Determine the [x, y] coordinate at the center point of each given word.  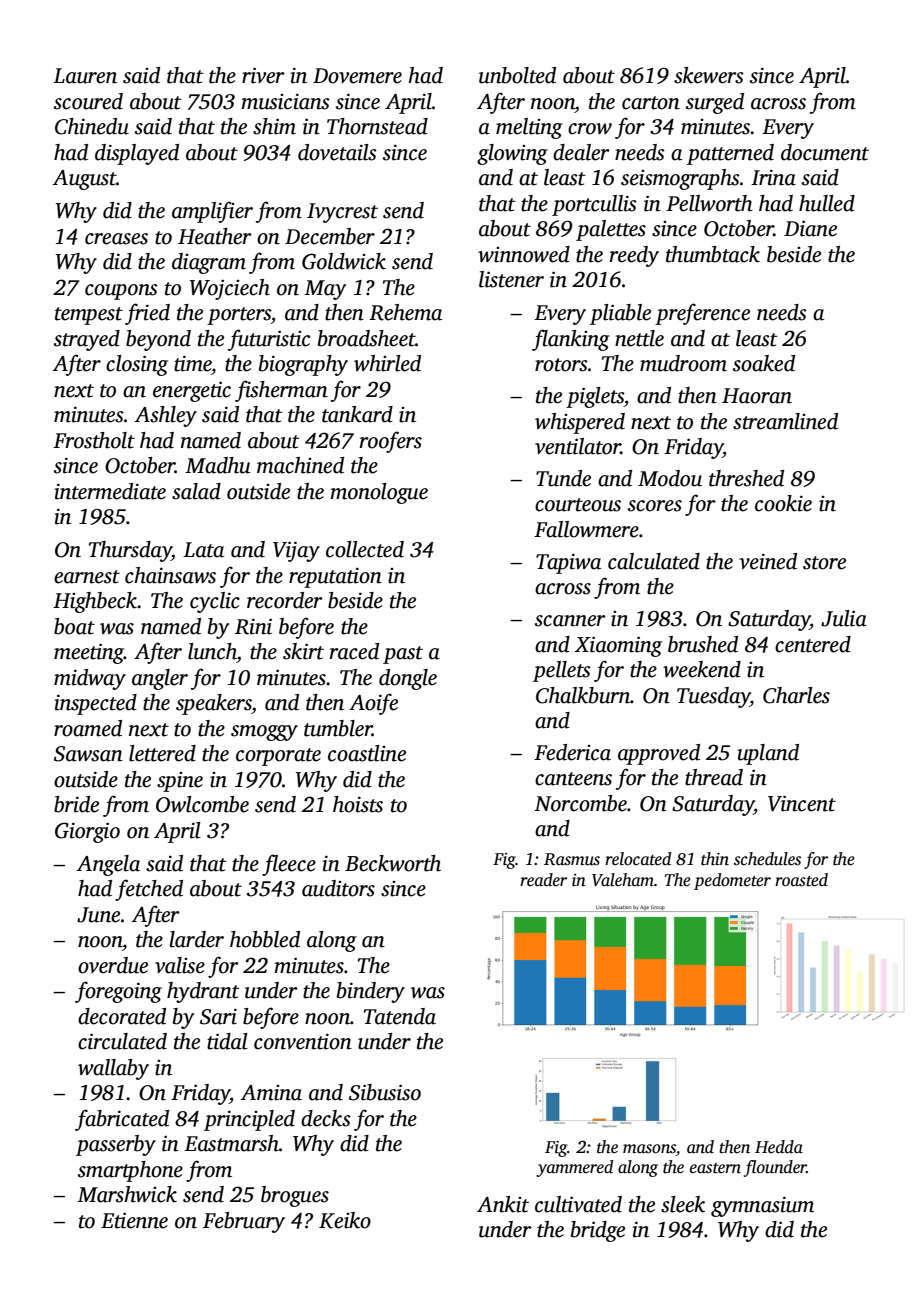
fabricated [122, 1120]
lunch [212, 651]
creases [116, 239]
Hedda [779, 1147]
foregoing [118, 992]
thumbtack [713, 254]
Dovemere [357, 76]
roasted [801, 880]
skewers [709, 75]
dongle [408, 679]
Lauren [85, 76]
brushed [703, 644]
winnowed [524, 254]
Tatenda [400, 1016]
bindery [371, 992]
